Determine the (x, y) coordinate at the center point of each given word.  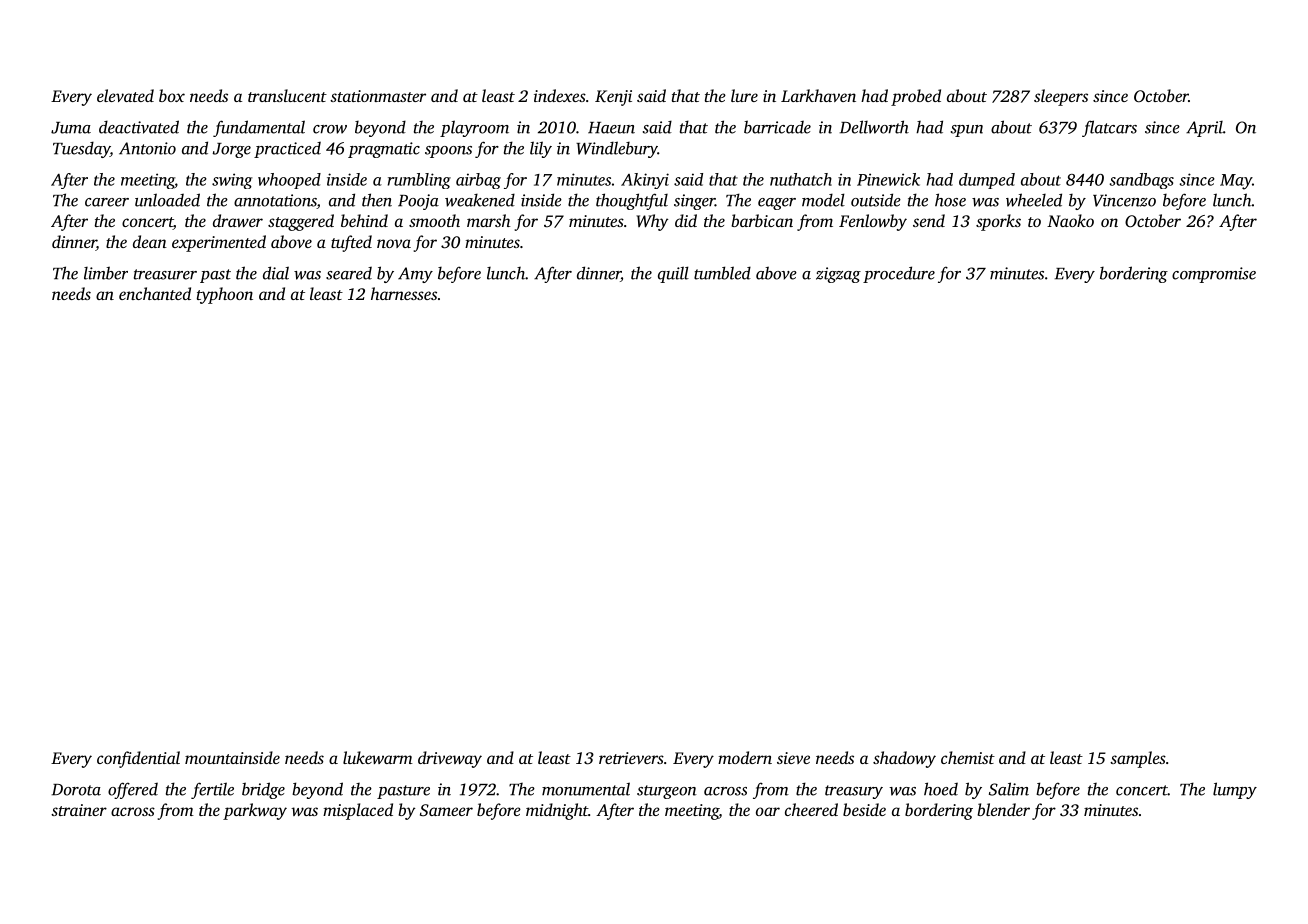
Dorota (76, 790)
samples (1138, 759)
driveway (450, 759)
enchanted (155, 293)
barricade (777, 127)
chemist (968, 757)
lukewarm (378, 757)
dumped (987, 181)
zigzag (838, 275)
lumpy (1235, 790)
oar (768, 811)
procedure (899, 274)
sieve (793, 758)
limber (106, 273)
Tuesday (81, 149)
